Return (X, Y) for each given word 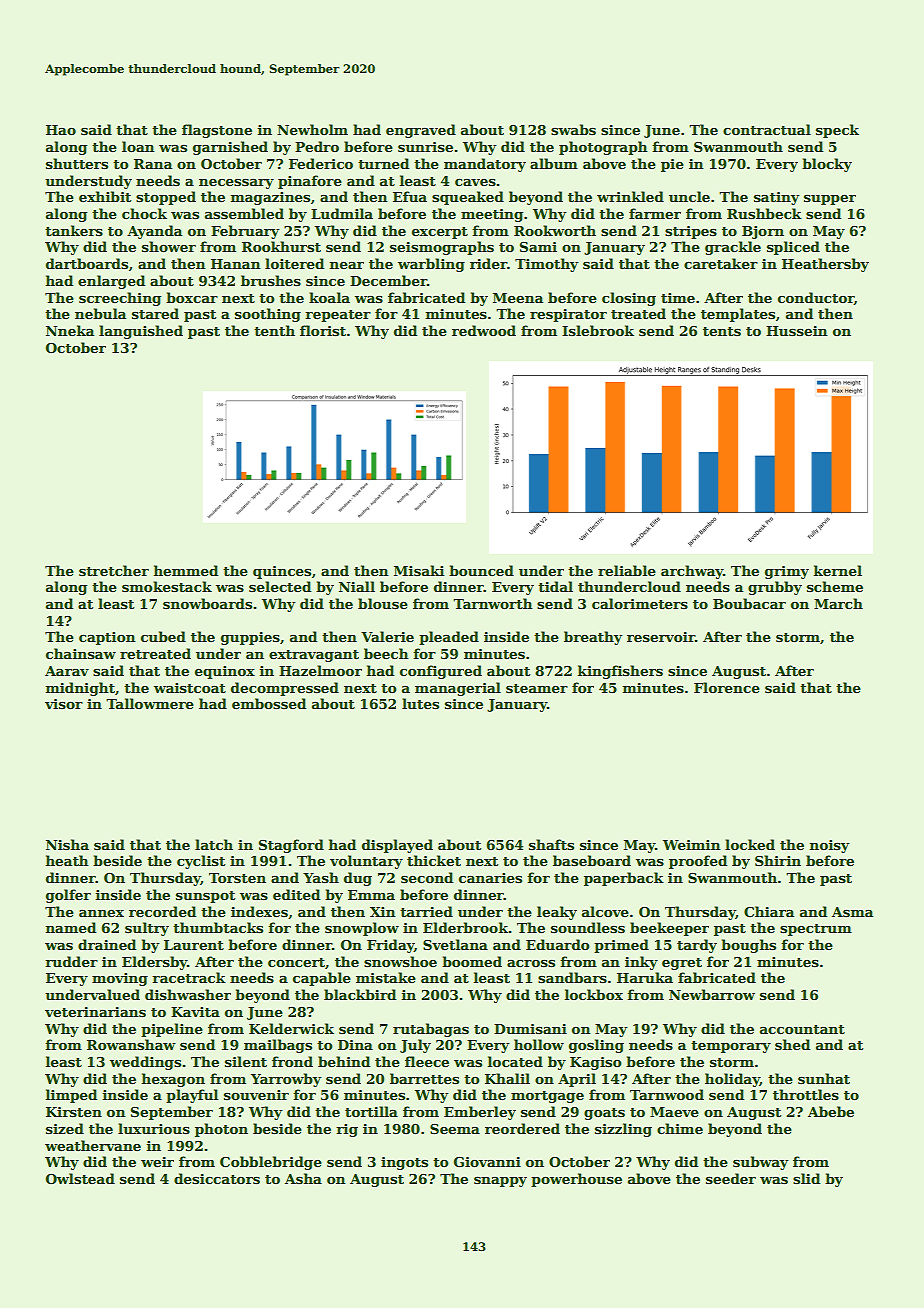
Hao (61, 130)
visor (64, 704)
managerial (458, 689)
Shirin (778, 860)
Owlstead (80, 1178)
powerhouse (576, 1180)
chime (680, 1128)
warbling (431, 265)
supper (830, 200)
